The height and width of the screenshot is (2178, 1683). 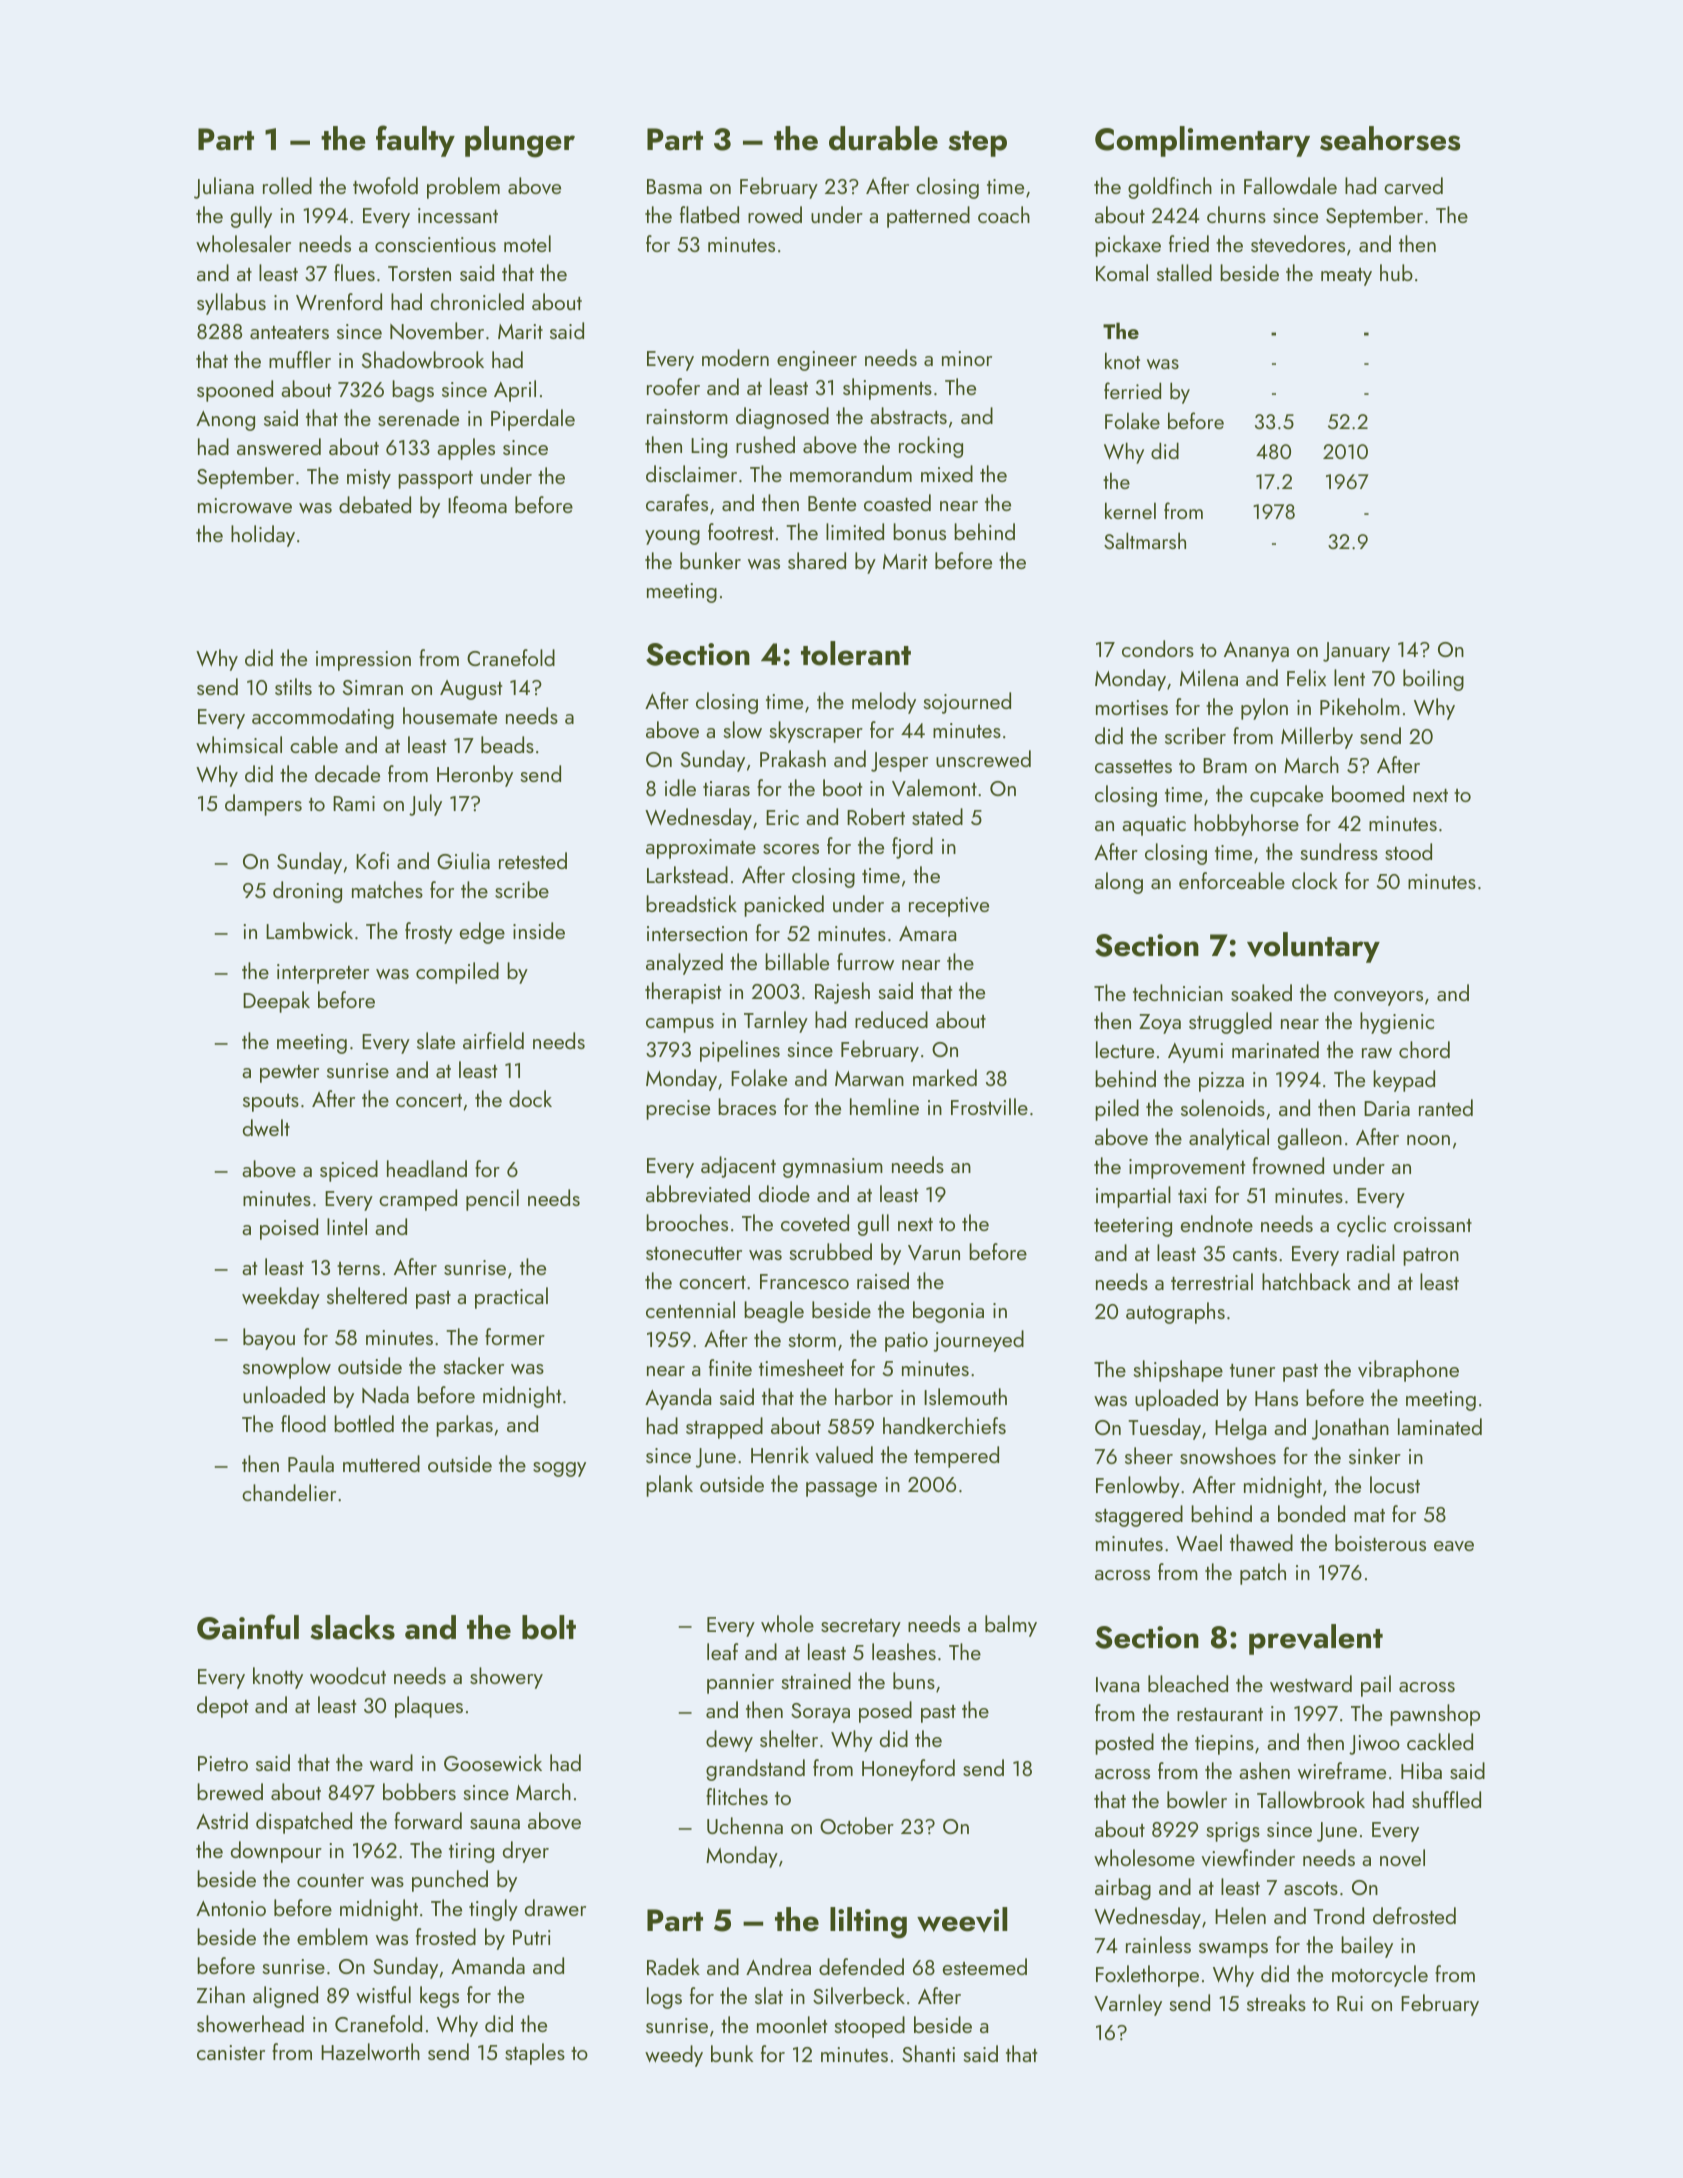 What do you see at coordinates (332, 1936) in the screenshot?
I see `emblem` at bounding box center [332, 1936].
